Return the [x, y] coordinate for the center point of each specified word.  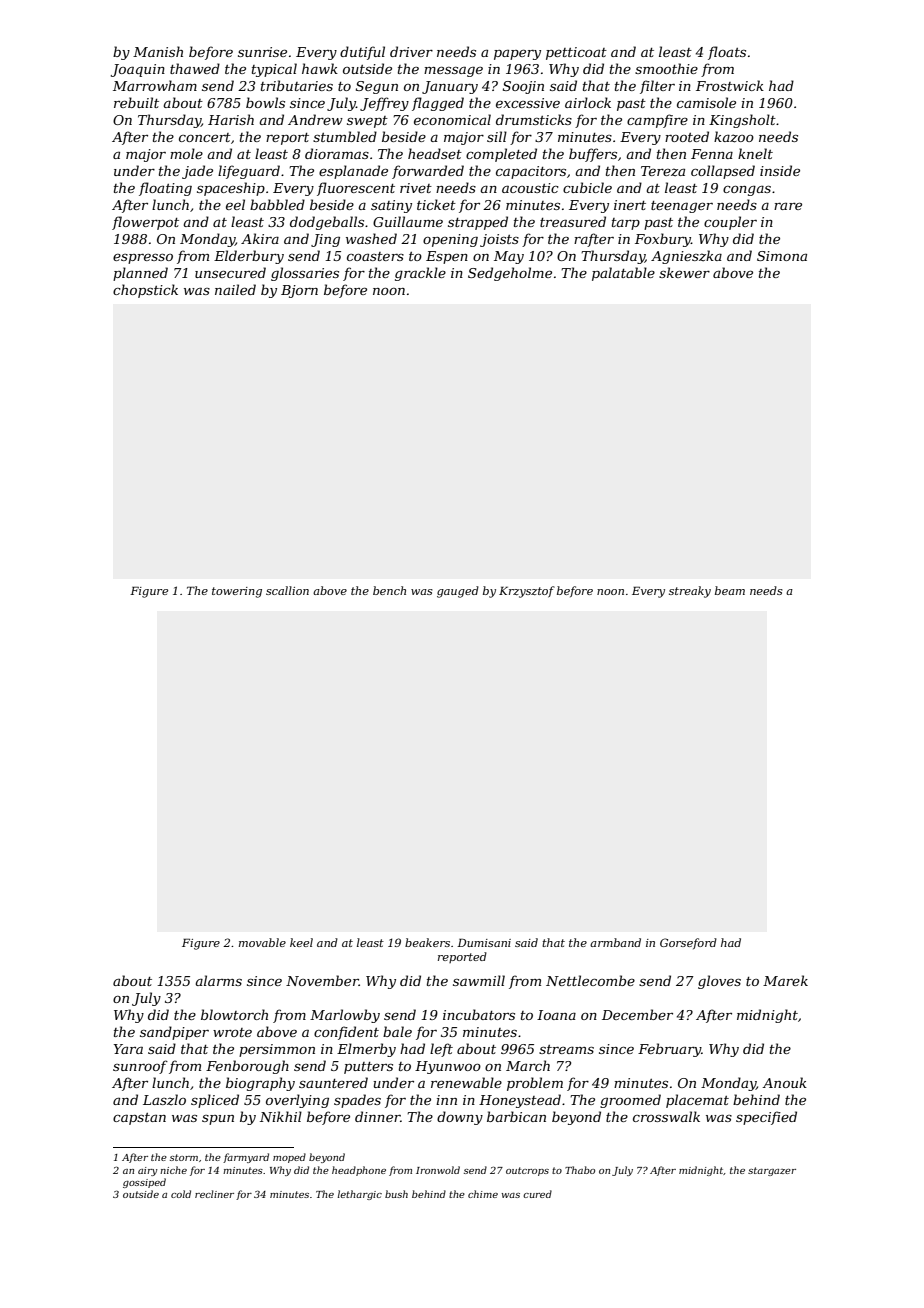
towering [237, 592]
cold [181, 1194]
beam [730, 590]
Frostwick [730, 85]
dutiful [362, 53]
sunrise [262, 52]
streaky [690, 592]
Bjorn [299, 291]
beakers [427, 942]
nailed [235, 289]
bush [396, 1194]
